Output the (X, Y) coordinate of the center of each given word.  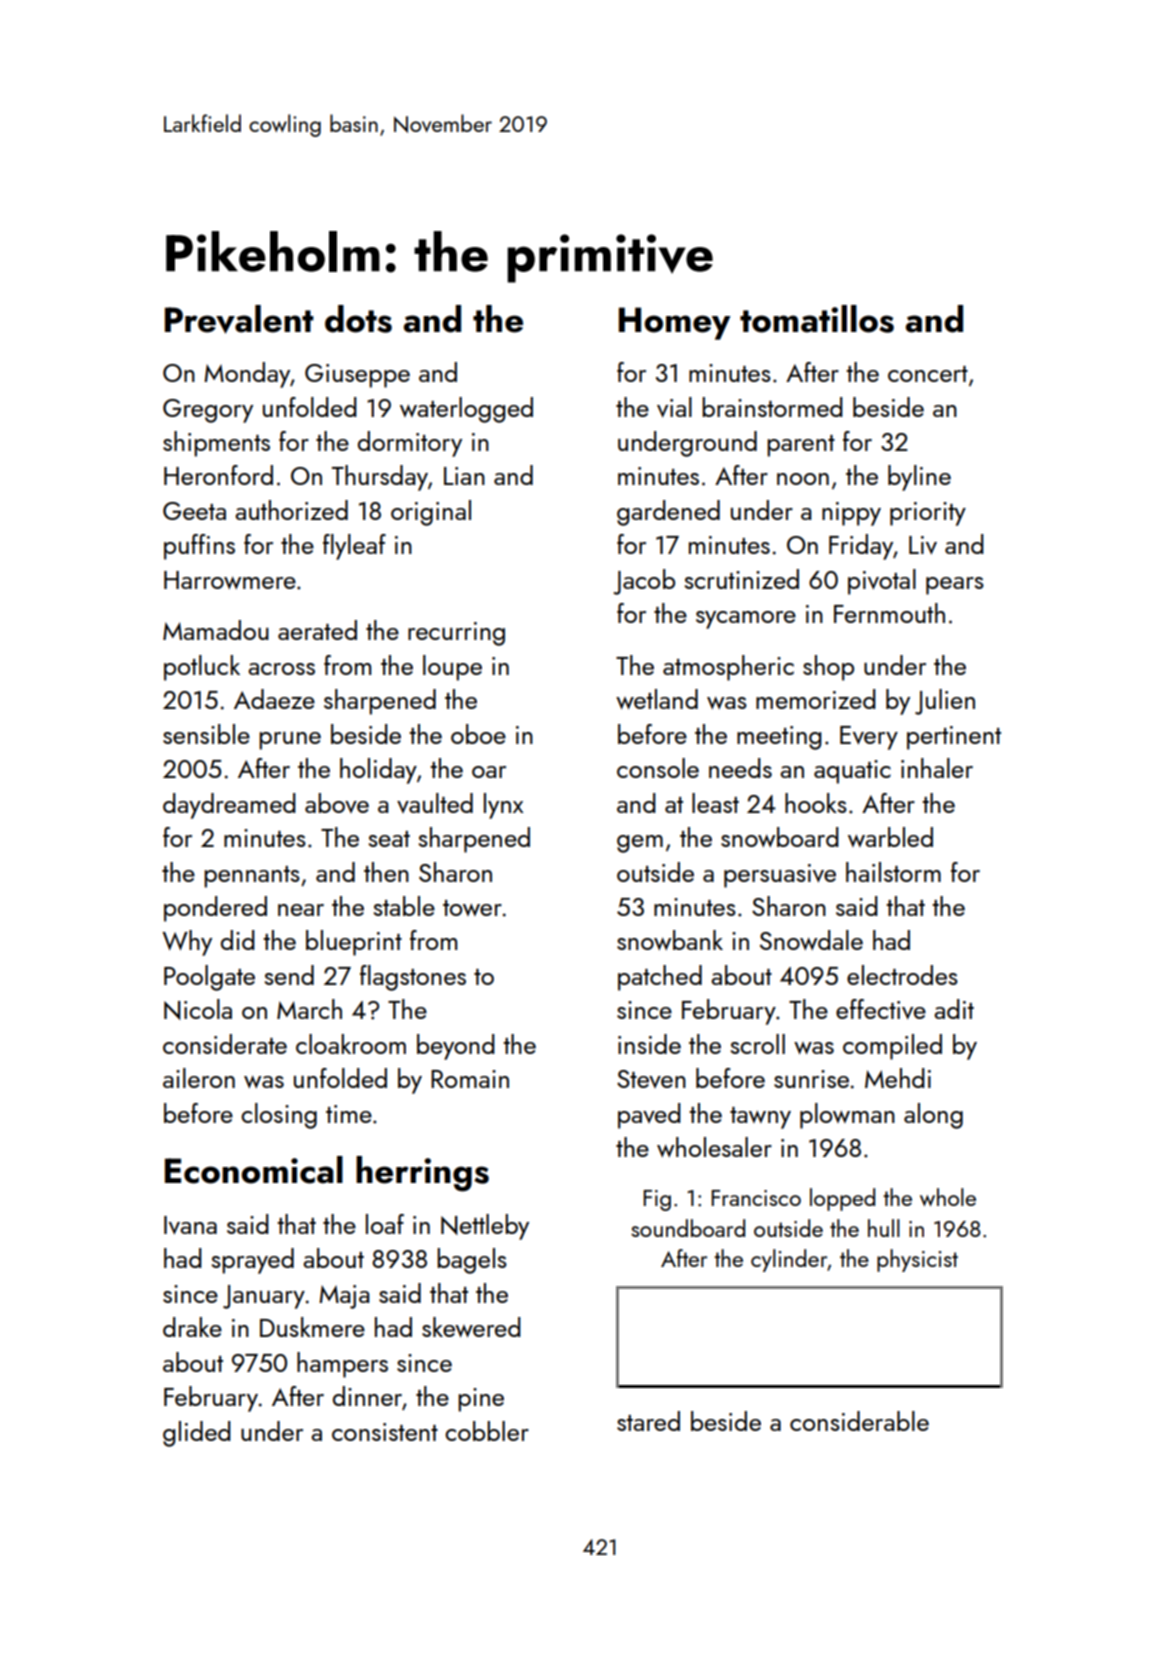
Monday (247, 375)
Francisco (756, 1198)
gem (640, 844)
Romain (470, 1079)
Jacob (644, 582)
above (337, 803)
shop (828, 668)
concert (928, 374)
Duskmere (312, 1327)
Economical (254, 1170)
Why (187, 943)
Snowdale (811, 940)
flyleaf (354, 547)
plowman (847, 1116)
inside (649, 1044)
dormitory (410, 444)
